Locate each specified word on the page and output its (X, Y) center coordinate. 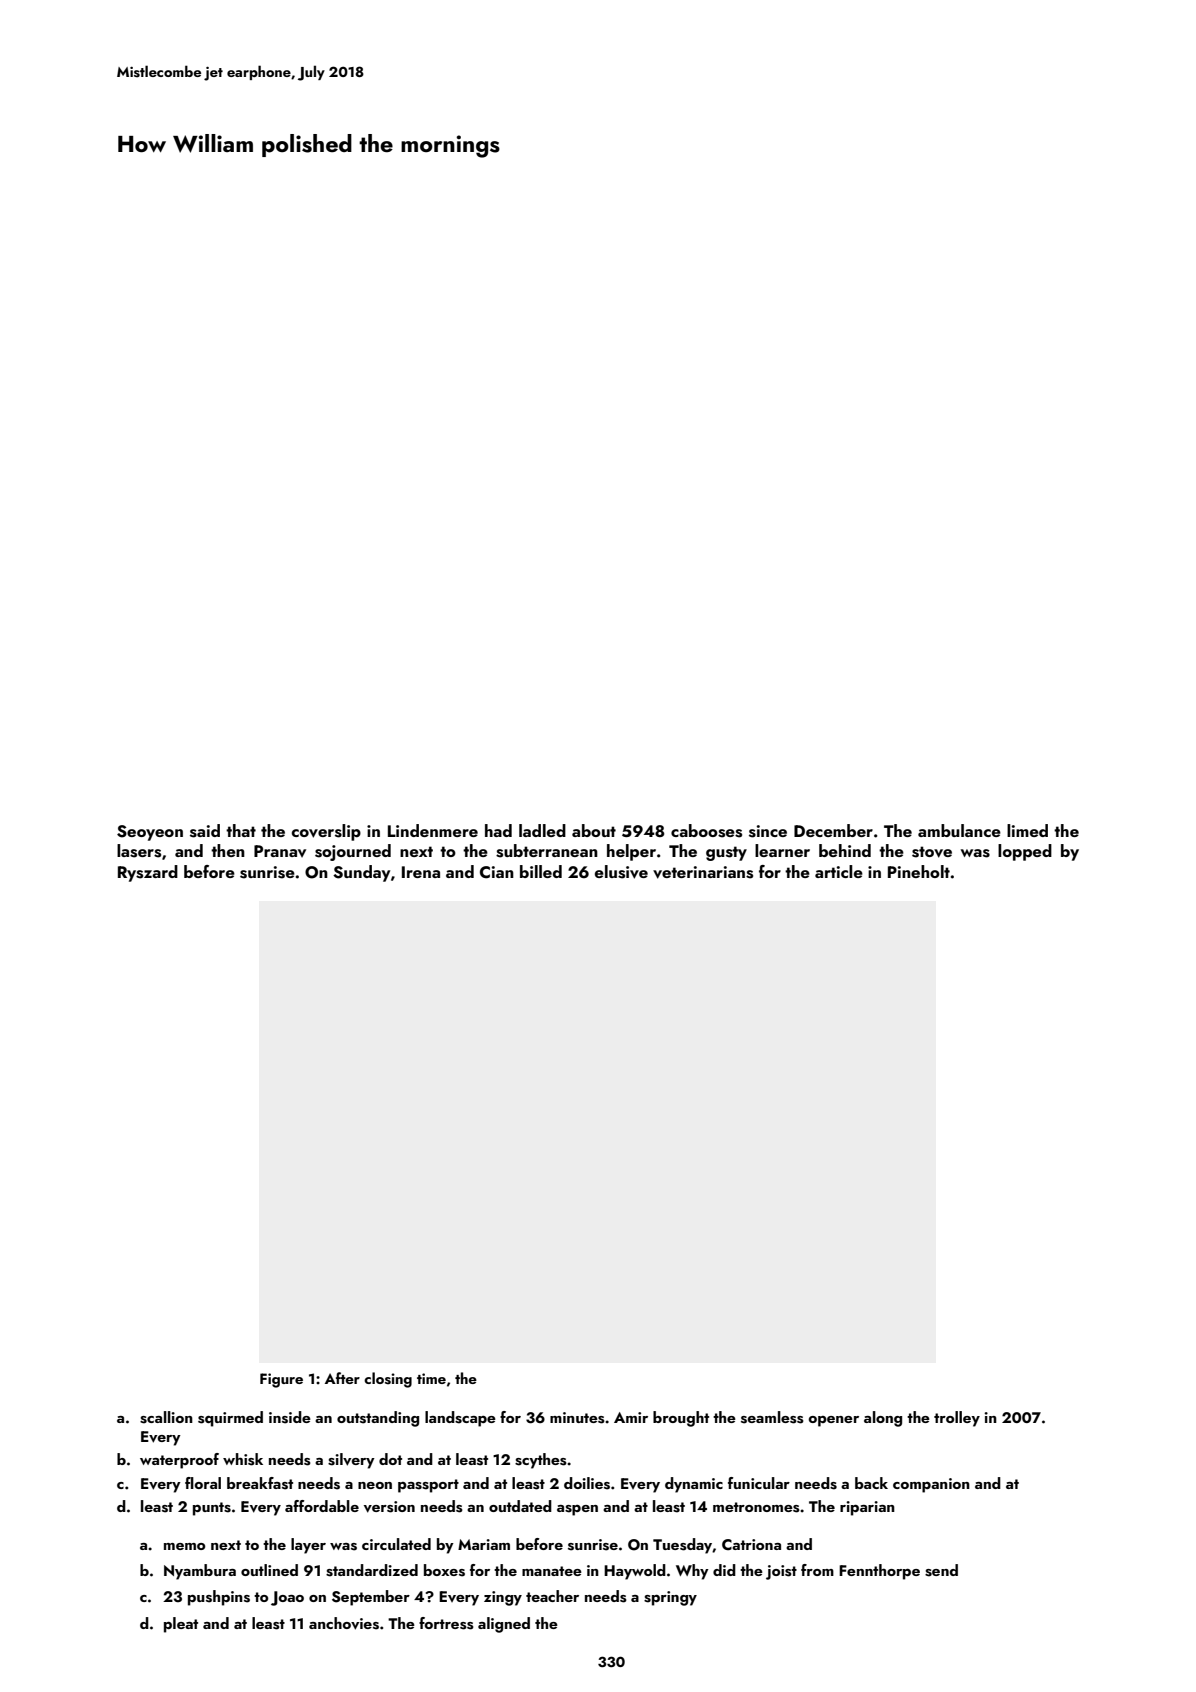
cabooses (706, 831)
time (431, 1378)
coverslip (326, 832)
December (833, 830)
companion (931, 1485)
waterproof (179, 1461)
